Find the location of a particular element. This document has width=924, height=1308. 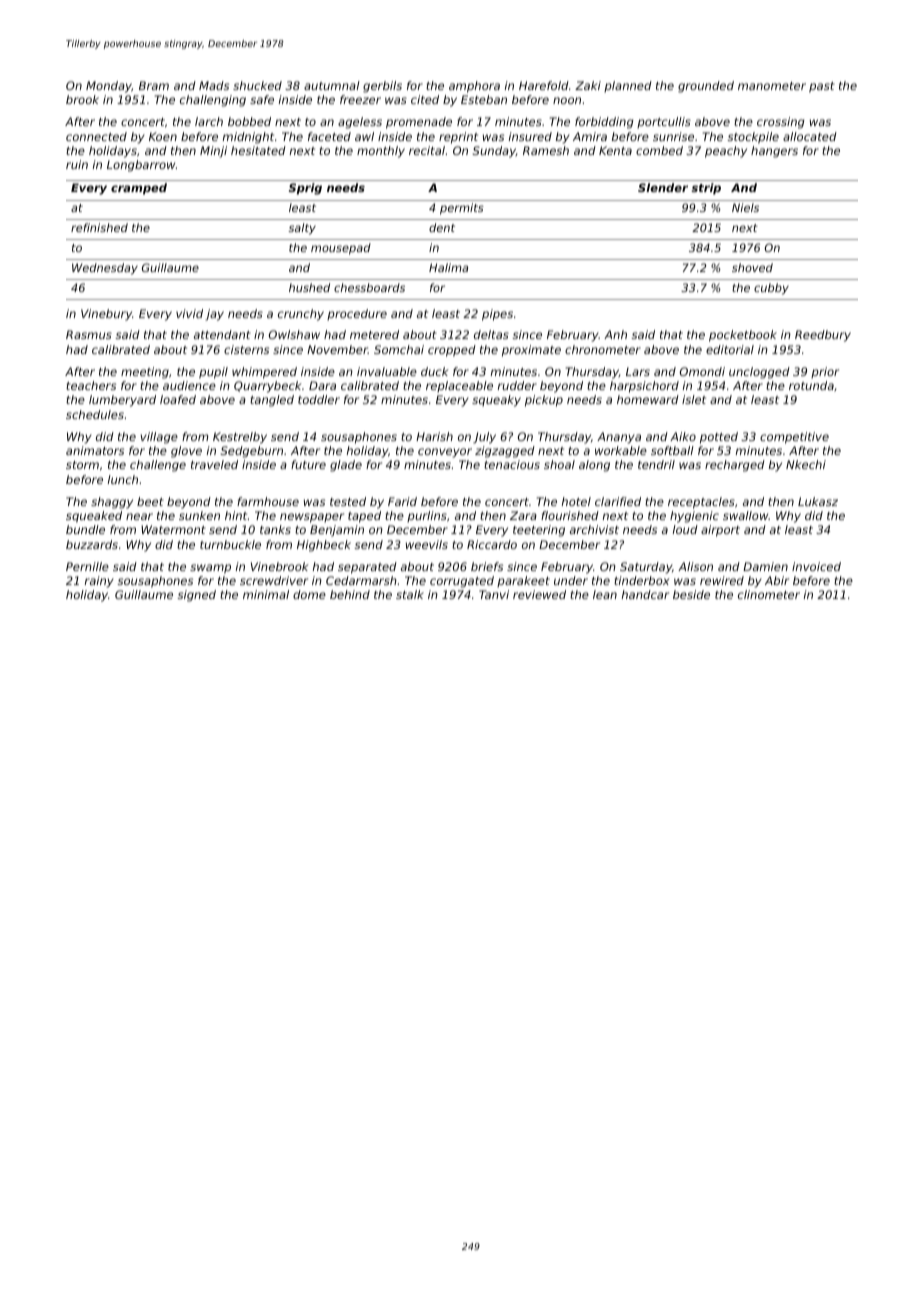

Reedbury is located at coordinates (823, 336).
